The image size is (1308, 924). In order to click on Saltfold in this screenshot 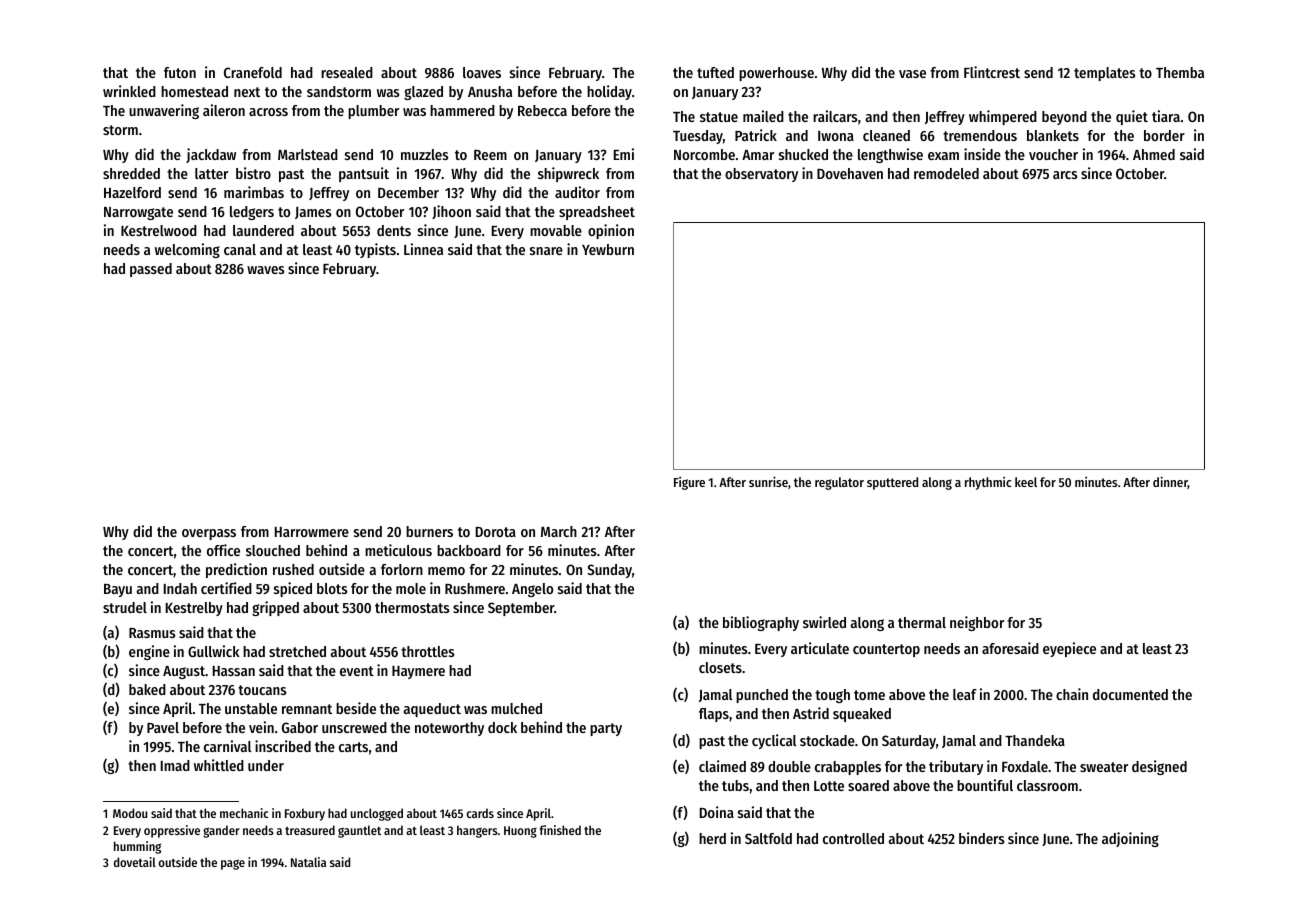, I will do `click(768, 838)`.
